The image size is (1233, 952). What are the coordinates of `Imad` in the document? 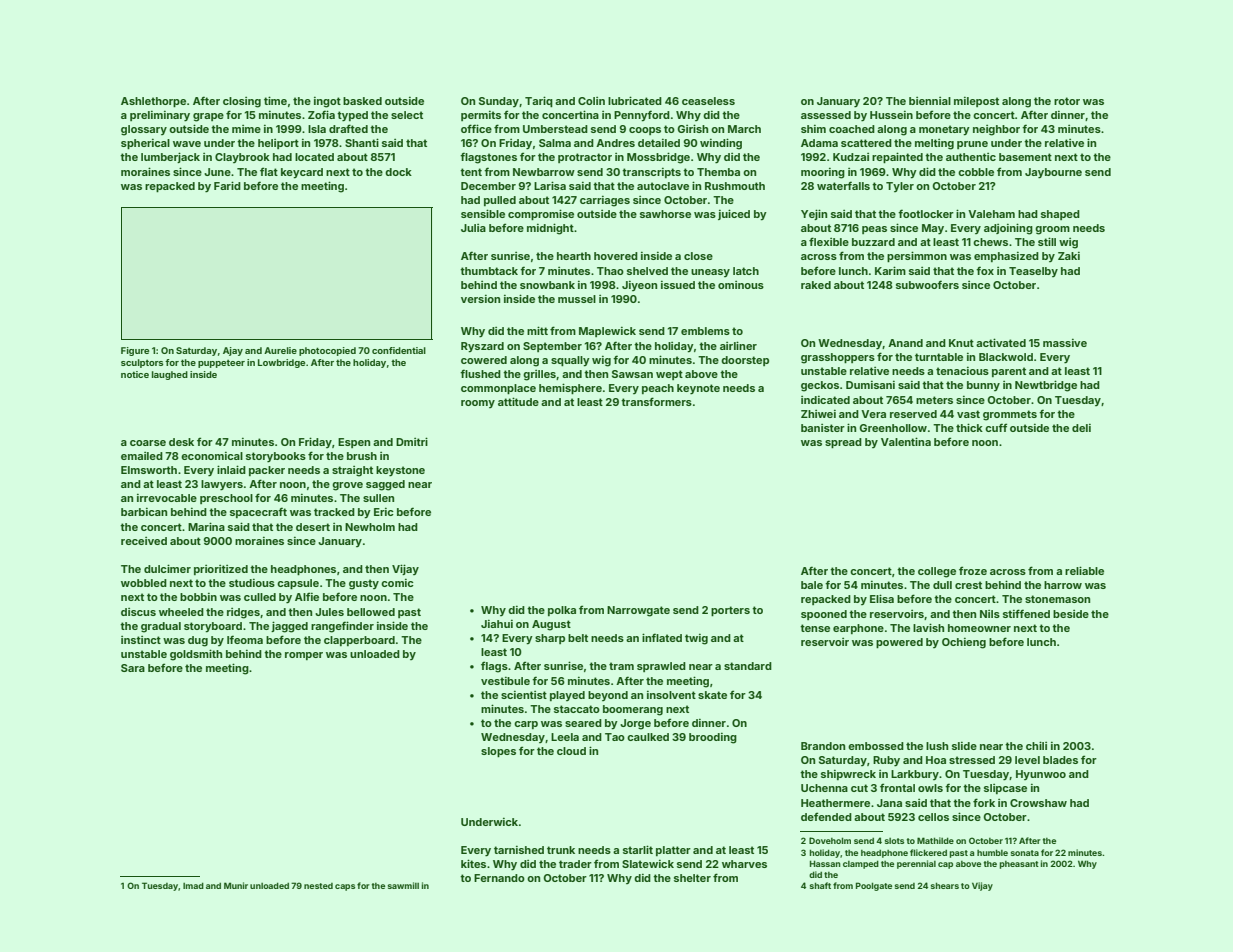 It's located at (193, 885).
